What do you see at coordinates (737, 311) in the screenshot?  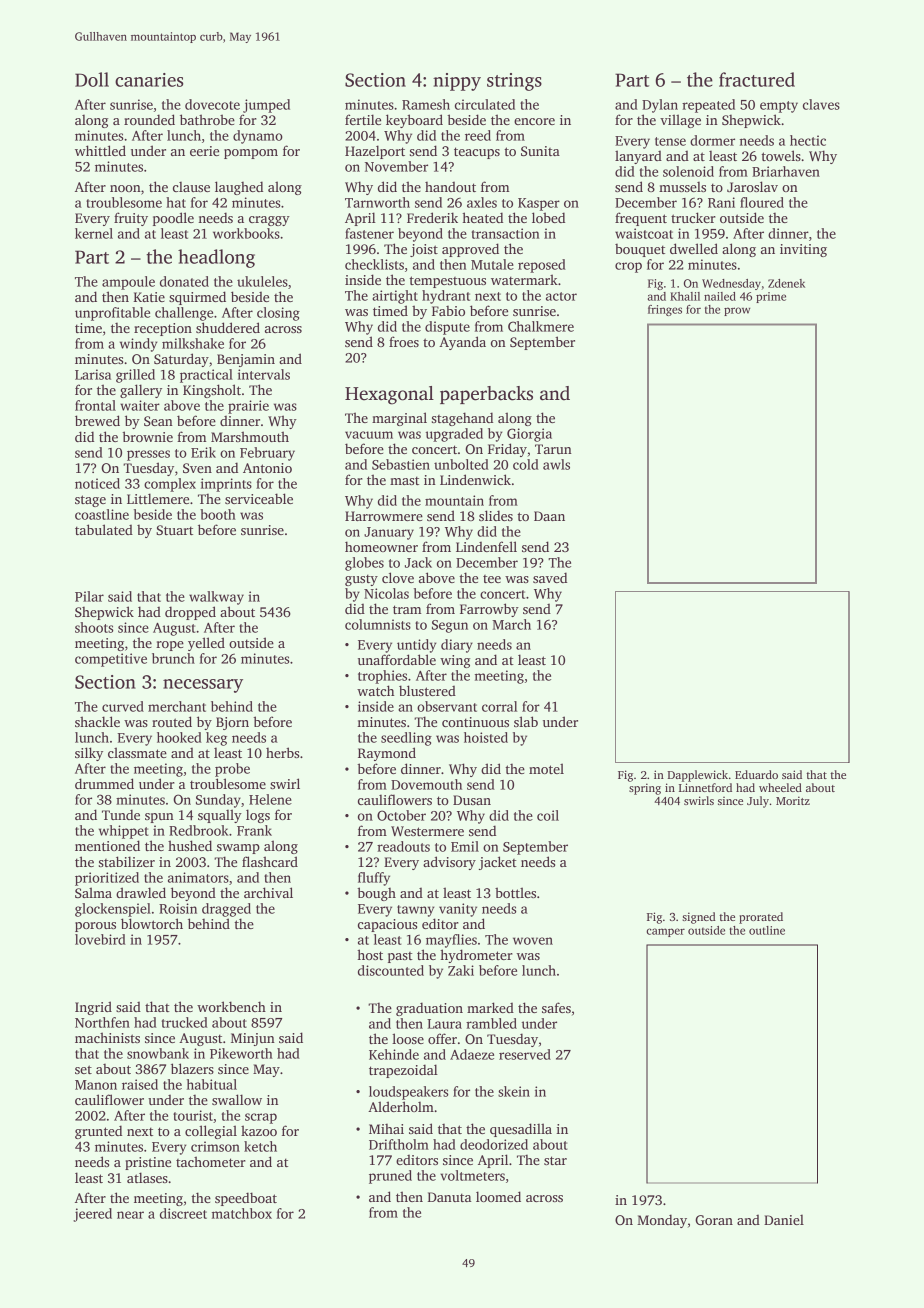 I see `prow` at bounding box center [737, 311].
